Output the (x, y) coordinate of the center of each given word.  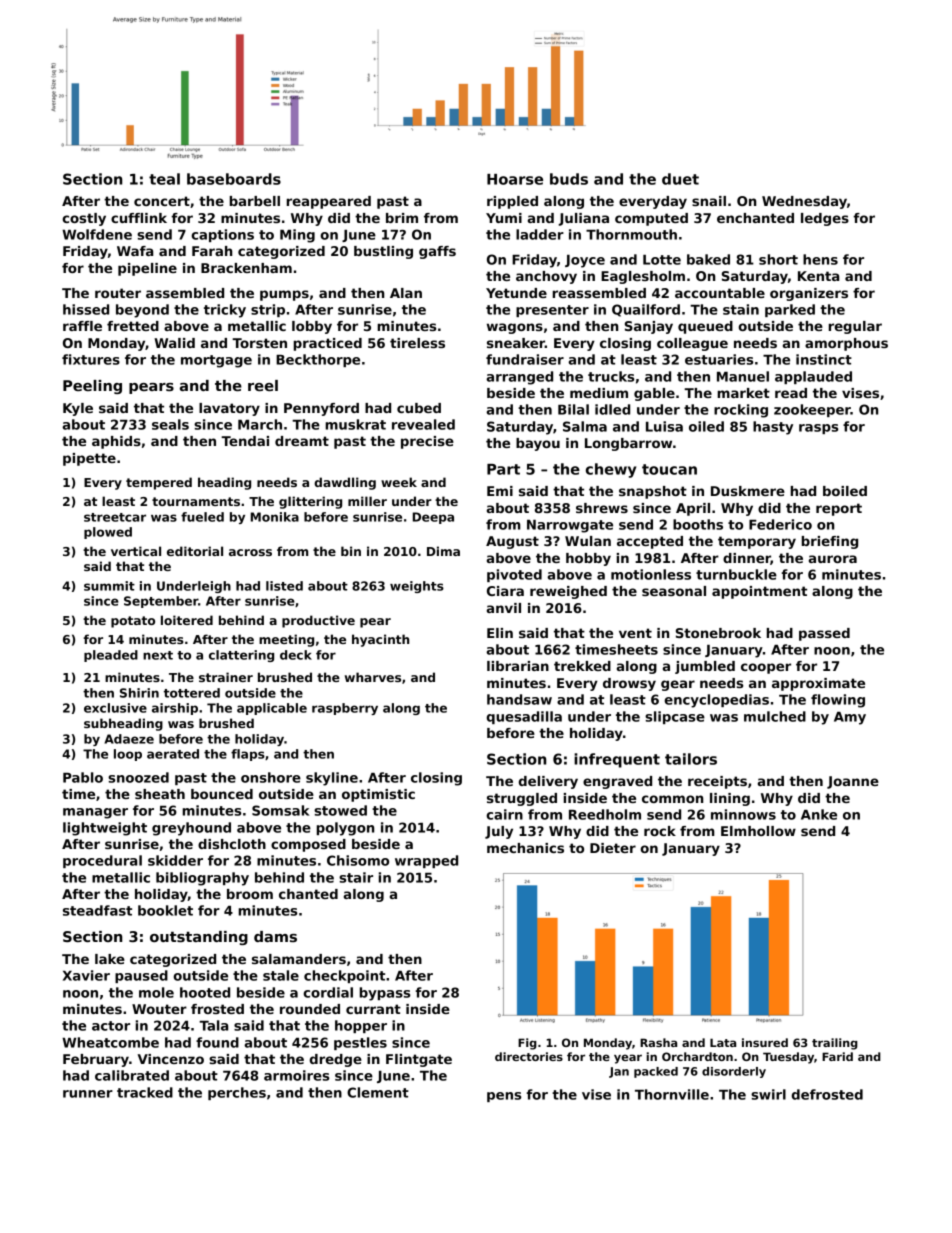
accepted (650, 542)
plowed (108, 533)
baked (708, 259)
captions (222, 235)
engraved (617, 782)
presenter (552, 311)
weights (417, 587)
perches (237, 1093)
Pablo (83, 777)
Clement (378, 1092)
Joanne (853, 782)
